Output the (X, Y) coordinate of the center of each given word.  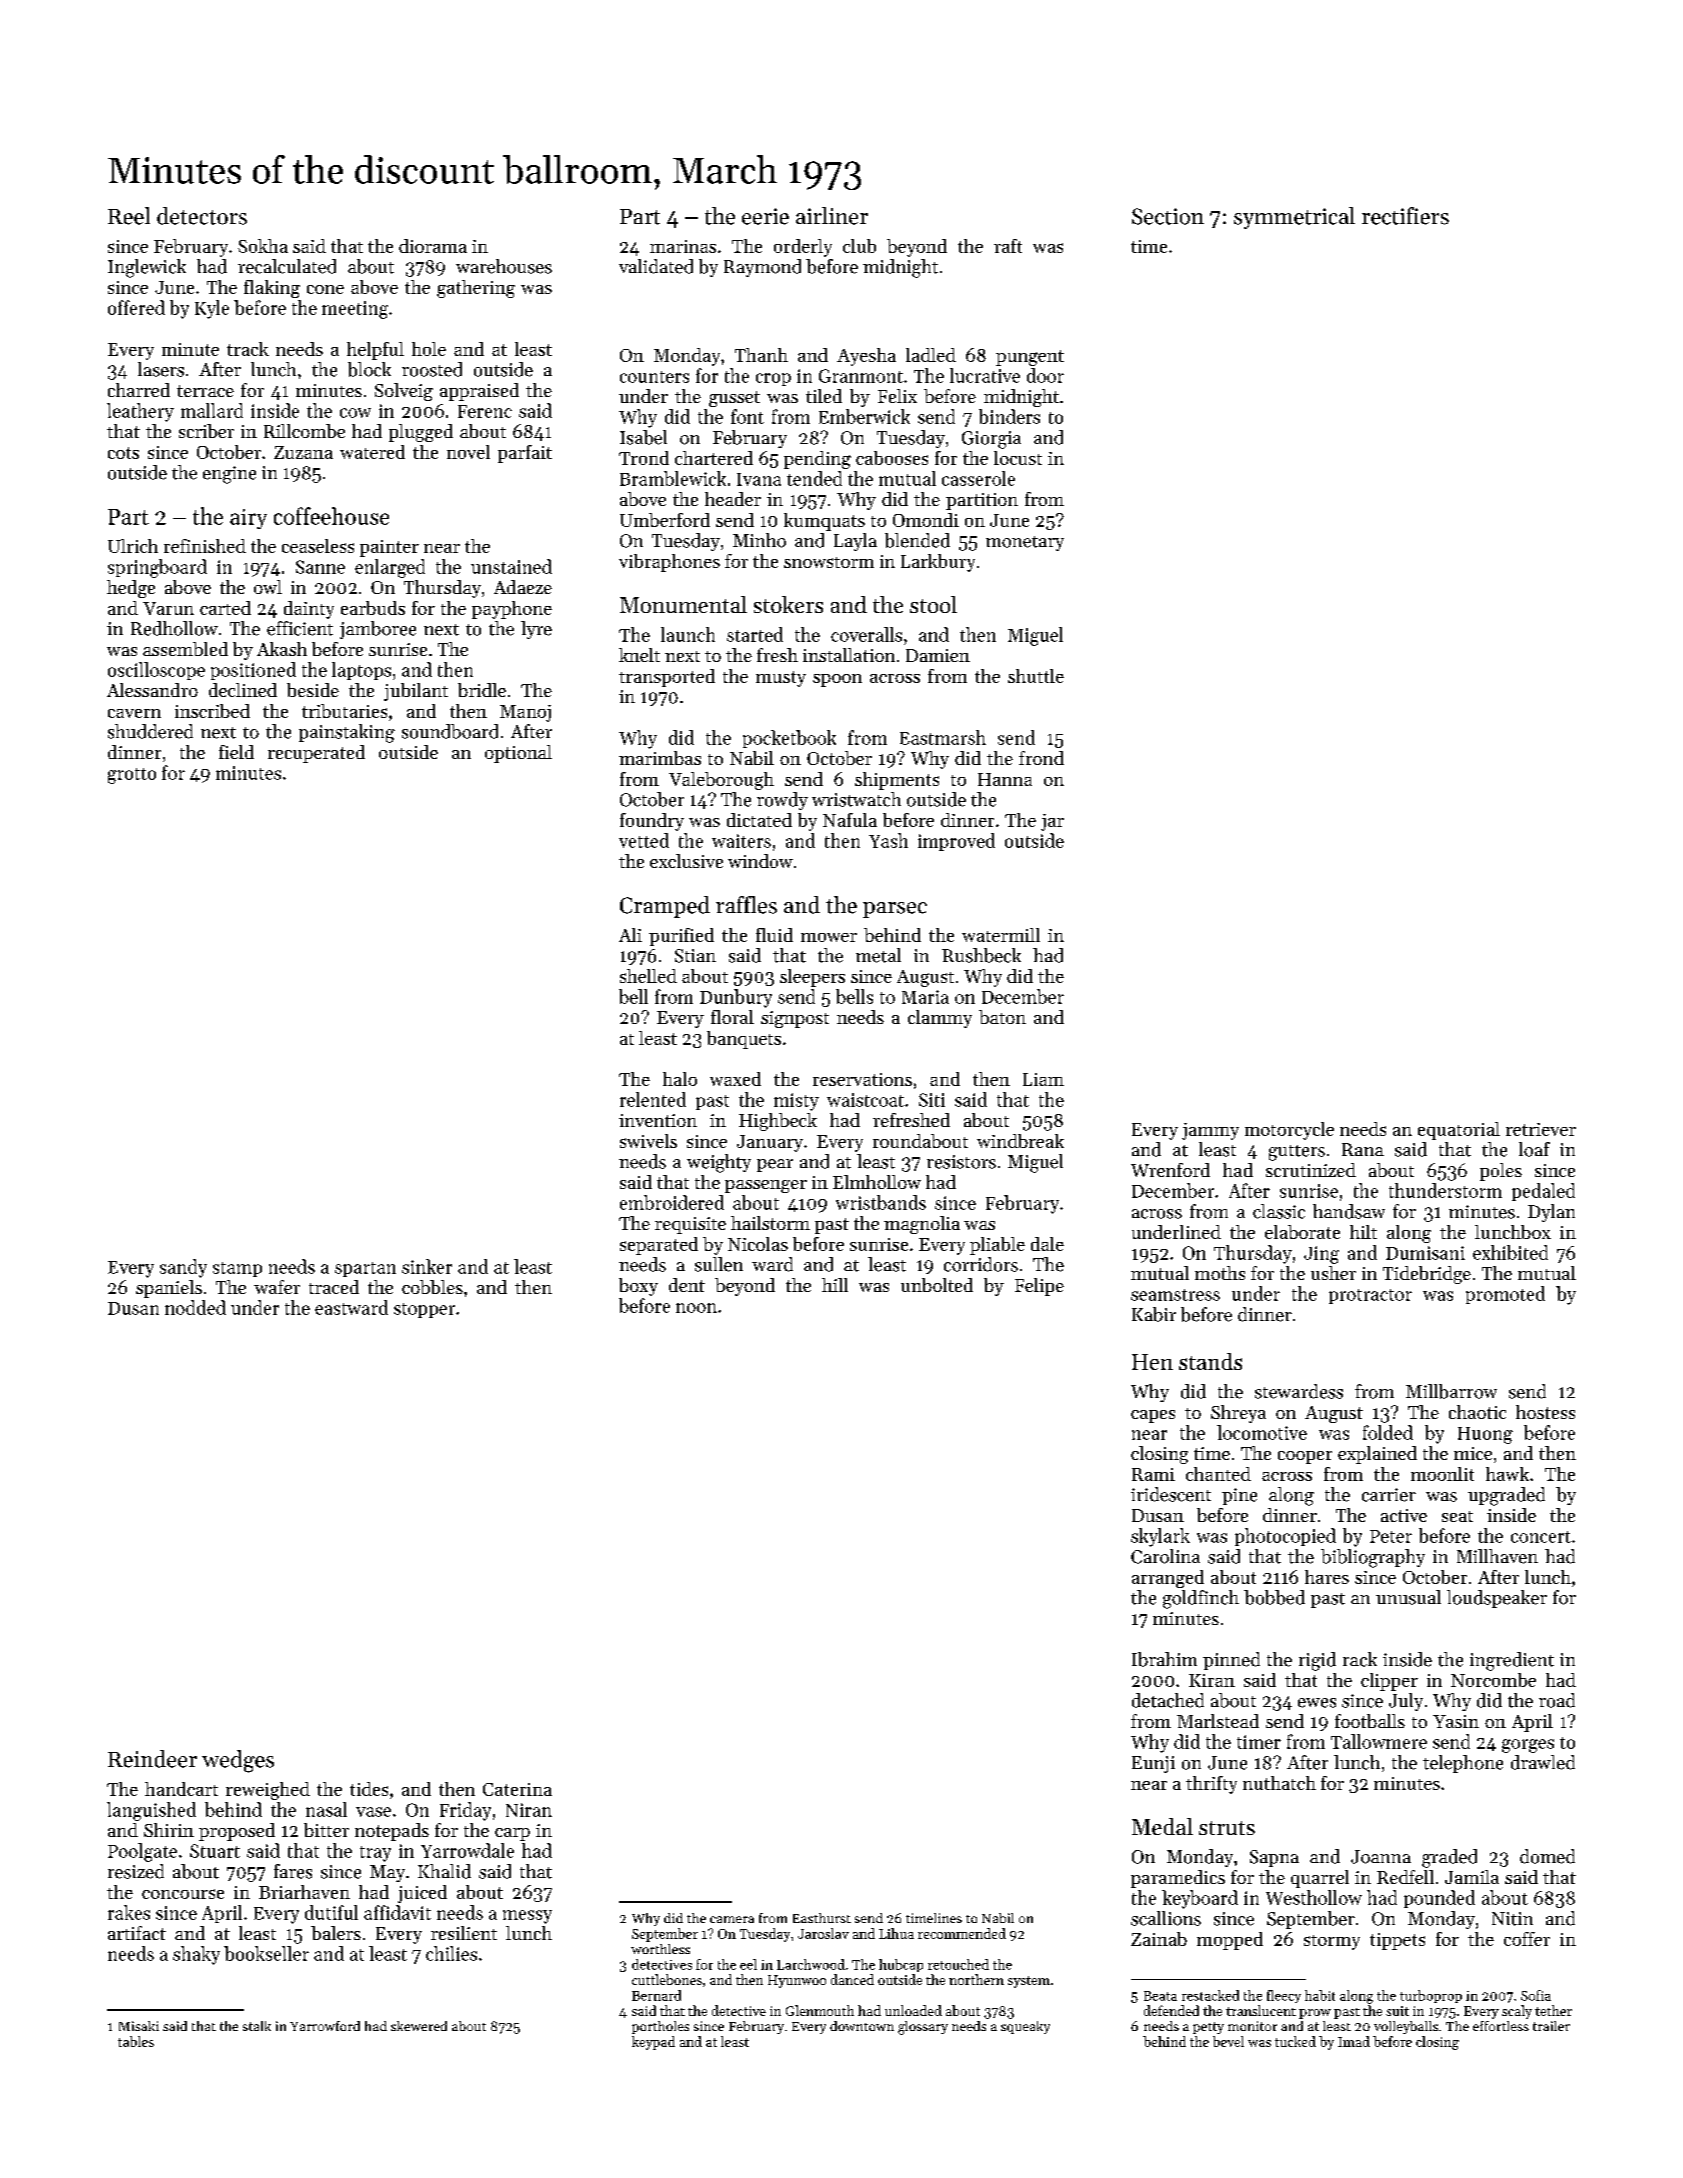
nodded (195, 1307)
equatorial (1459, 1131)
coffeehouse (331, 516)
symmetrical (1294, 218)
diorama (433, 246)
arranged (1168, 1579)
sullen (719, 1264)
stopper (424, 1310)
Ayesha (866, 357)
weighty (719, 1163)
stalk (257, 2026)
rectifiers (1405, 216)
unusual (1408, 1597)
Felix (897, 396)
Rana (1363, 1149)
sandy (183, 1268)
